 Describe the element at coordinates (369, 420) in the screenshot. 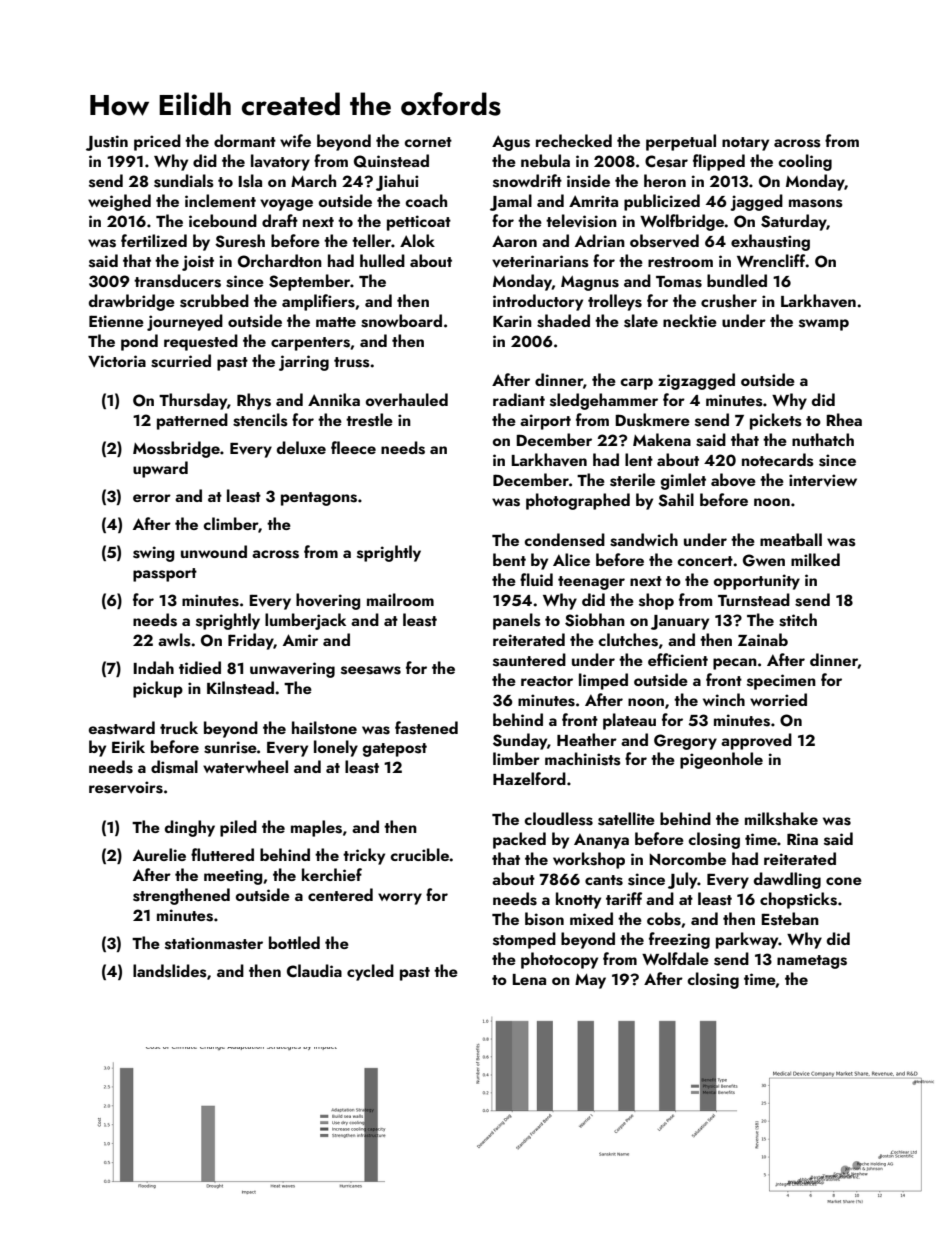

I see `trestle` at that location.
